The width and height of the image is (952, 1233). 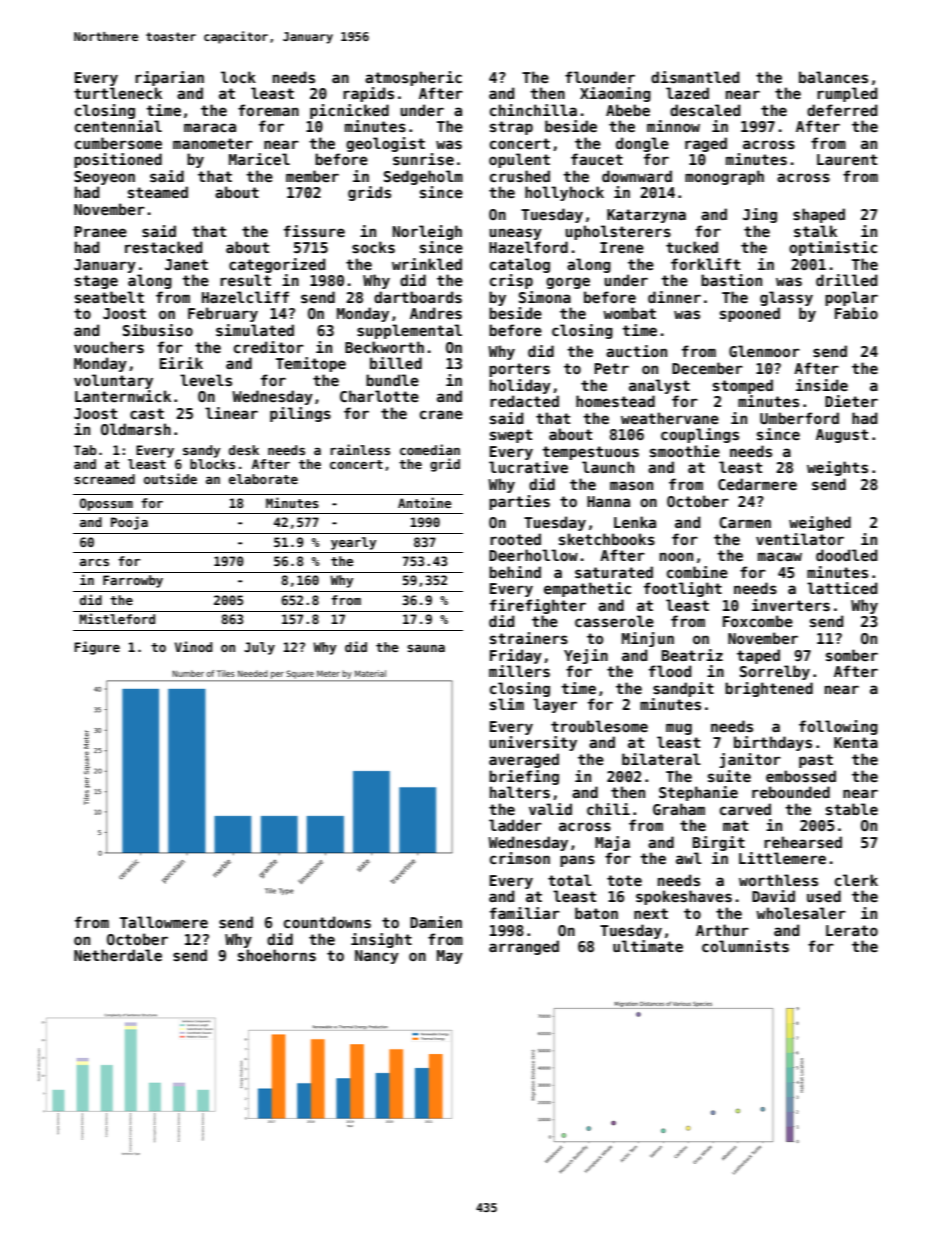 What do you see at coordinates (164, 922) in the image?
I see `Tallowmere` at bounding box center [164, 922].
